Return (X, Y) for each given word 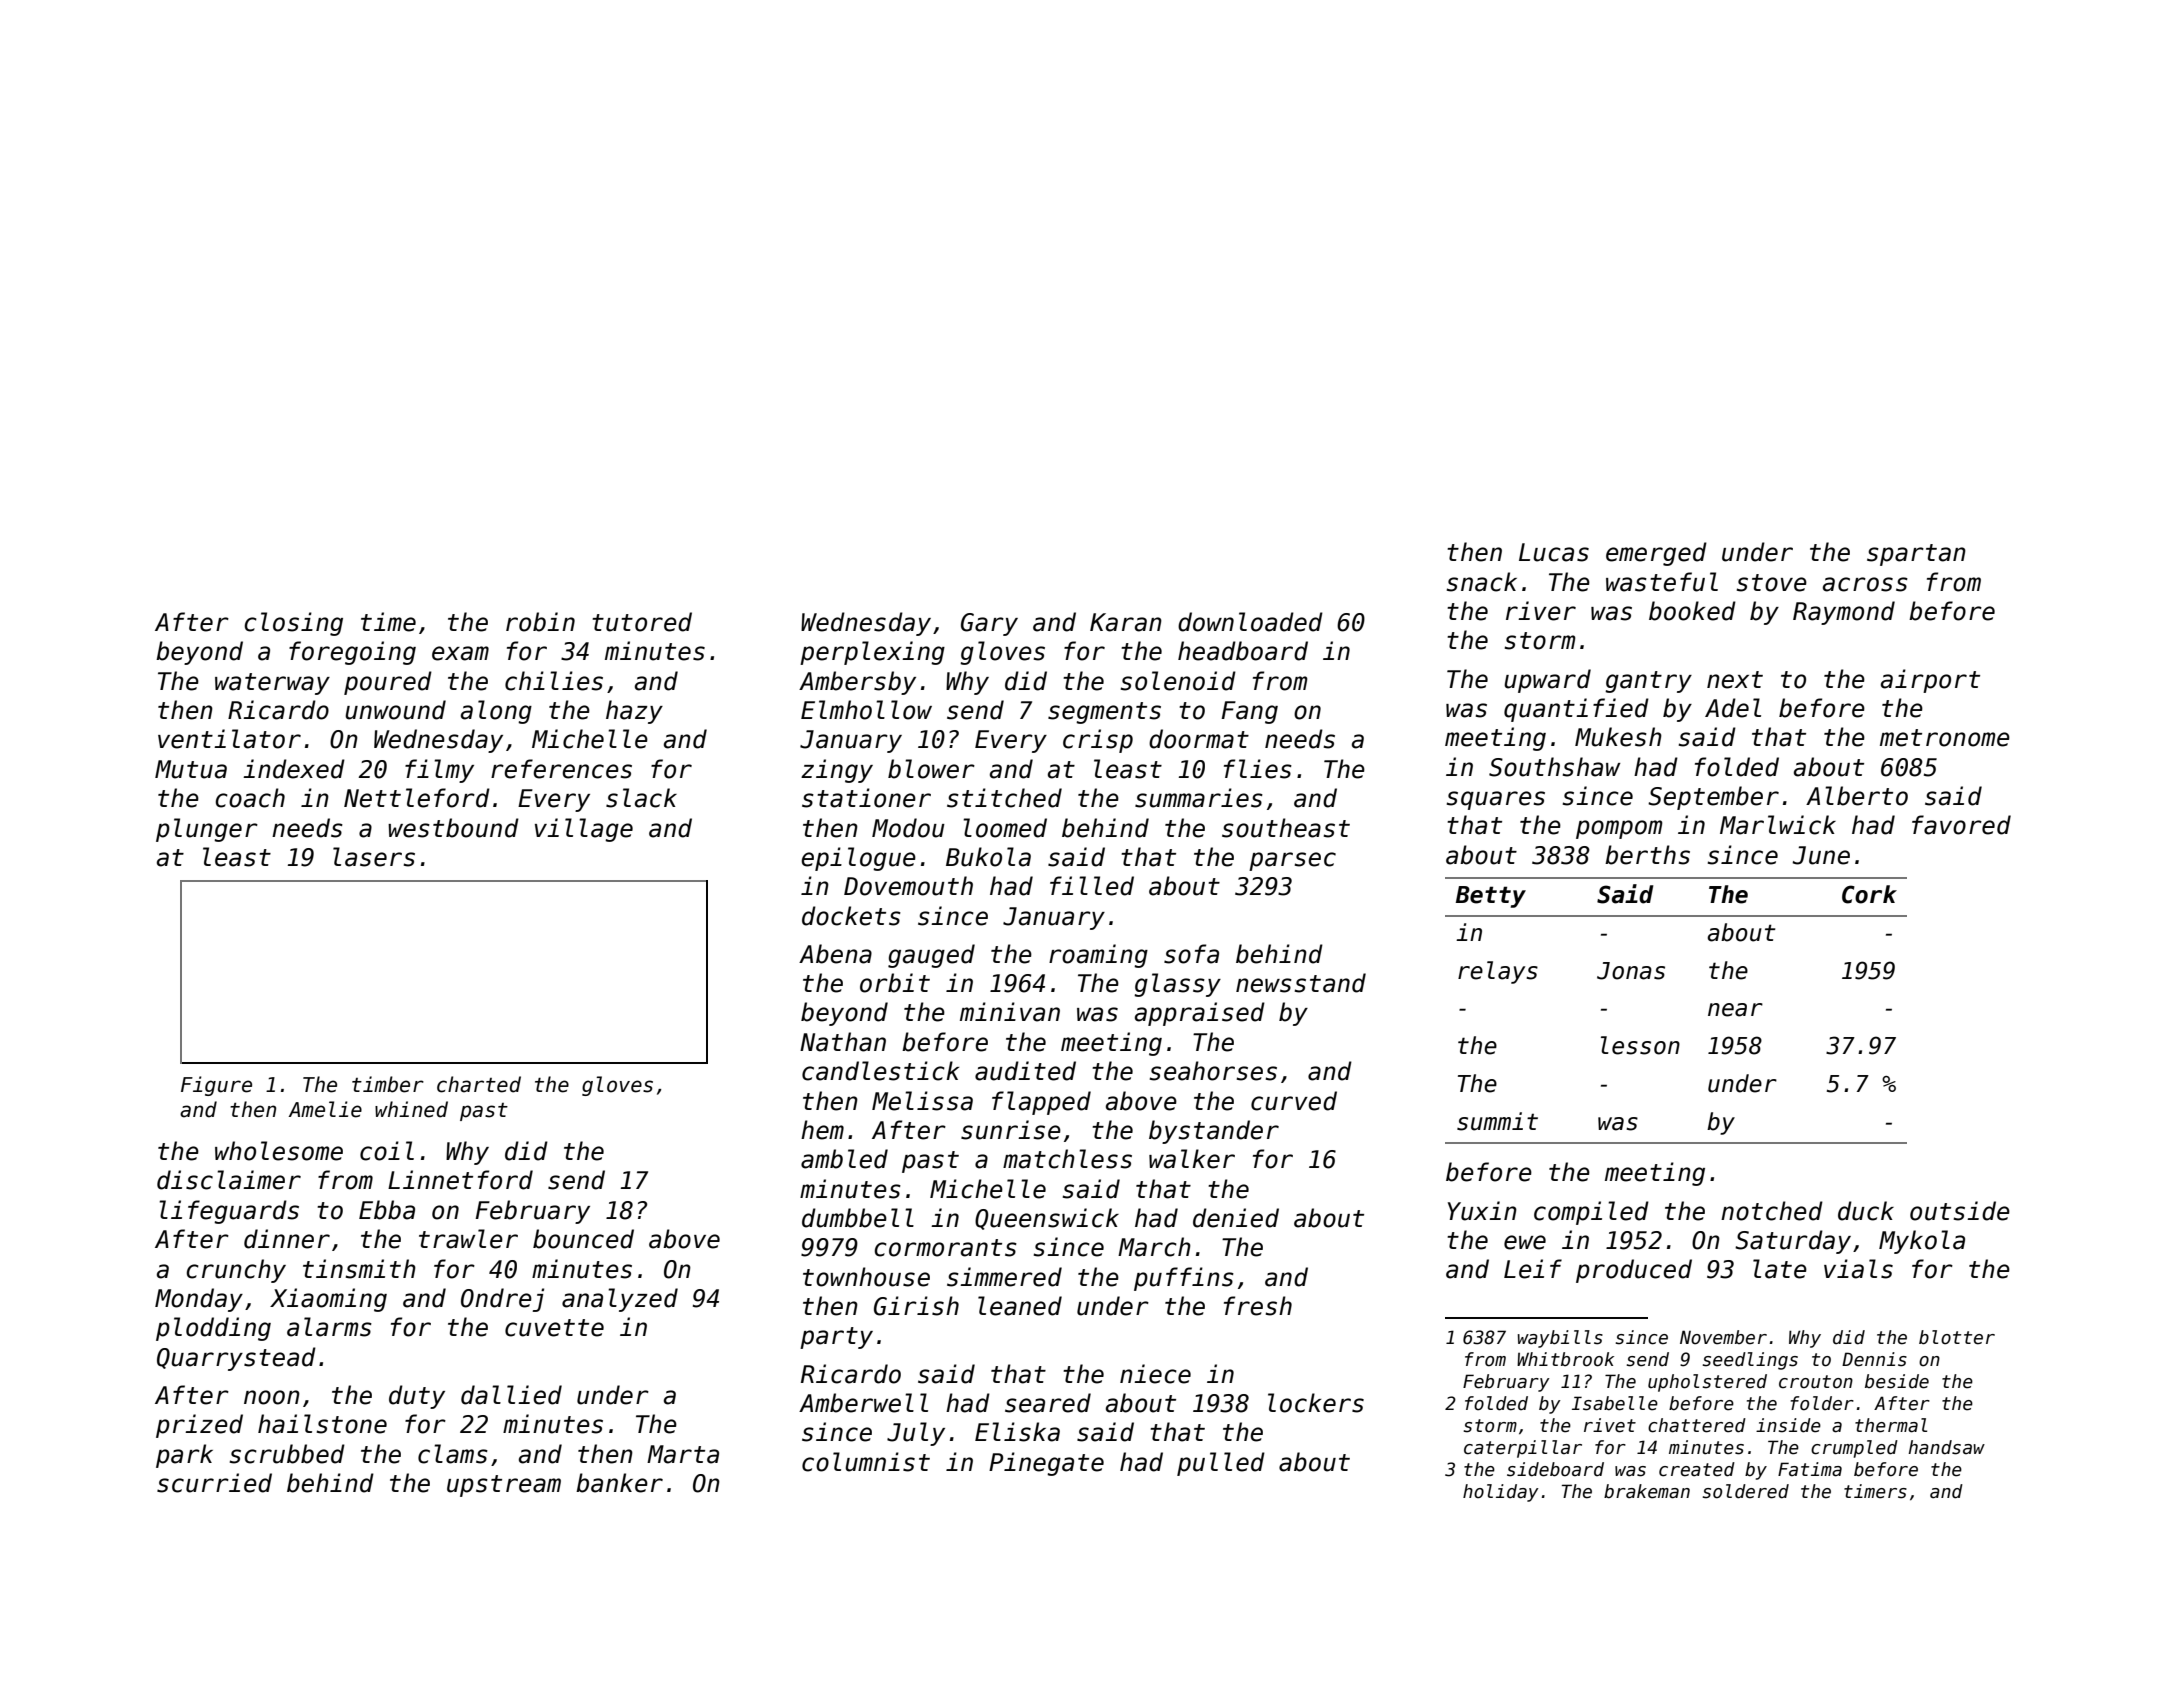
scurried (214, 1483)
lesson (1640, 1045)
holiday (1501, 1493)
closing (294, 624)
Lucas (1554, 552)
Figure (216, 1086)
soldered (1745, 1491)
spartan (1916, 555)
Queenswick (1047, 1219)
